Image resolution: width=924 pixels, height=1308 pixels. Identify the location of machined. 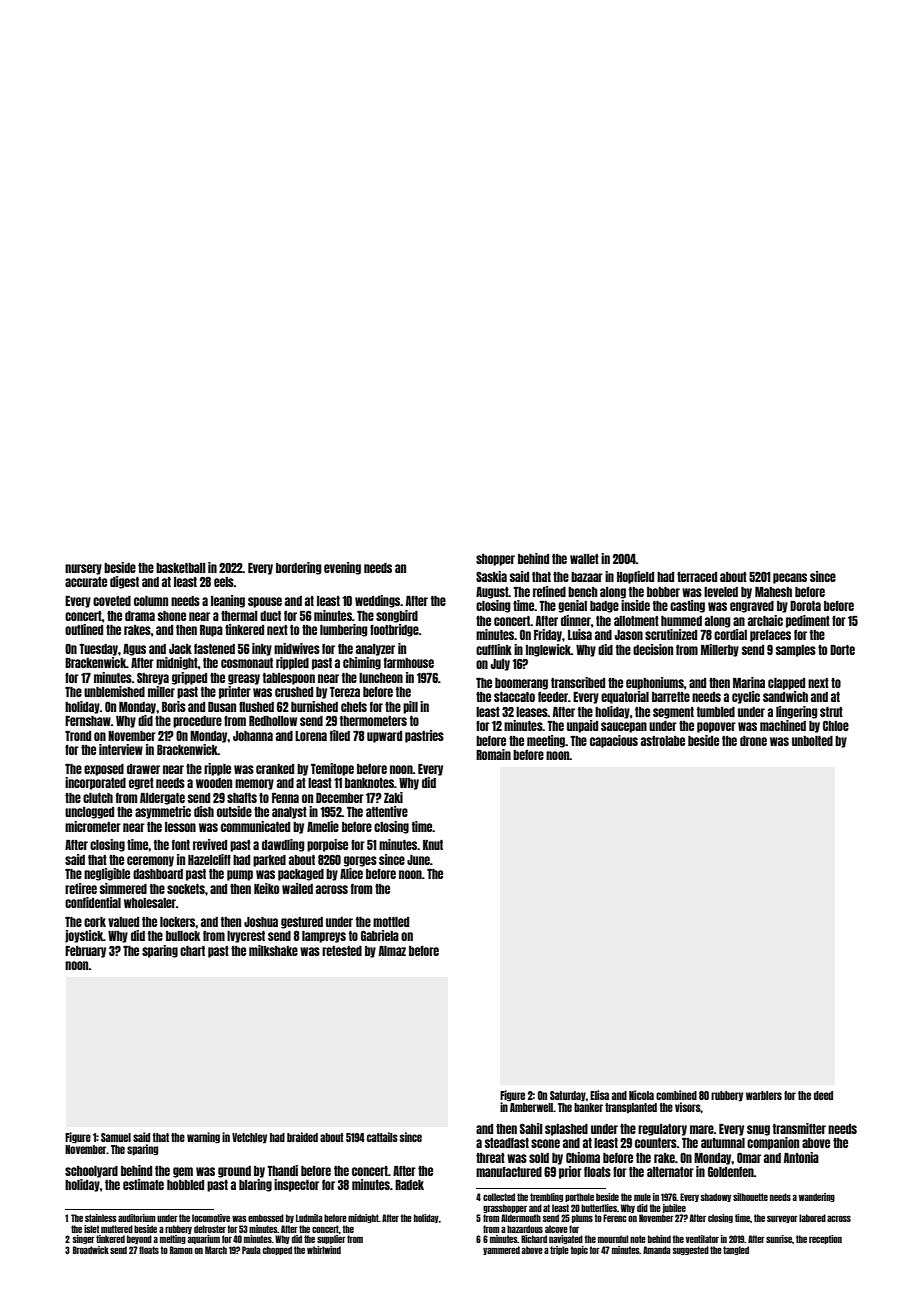
(783, 725).
